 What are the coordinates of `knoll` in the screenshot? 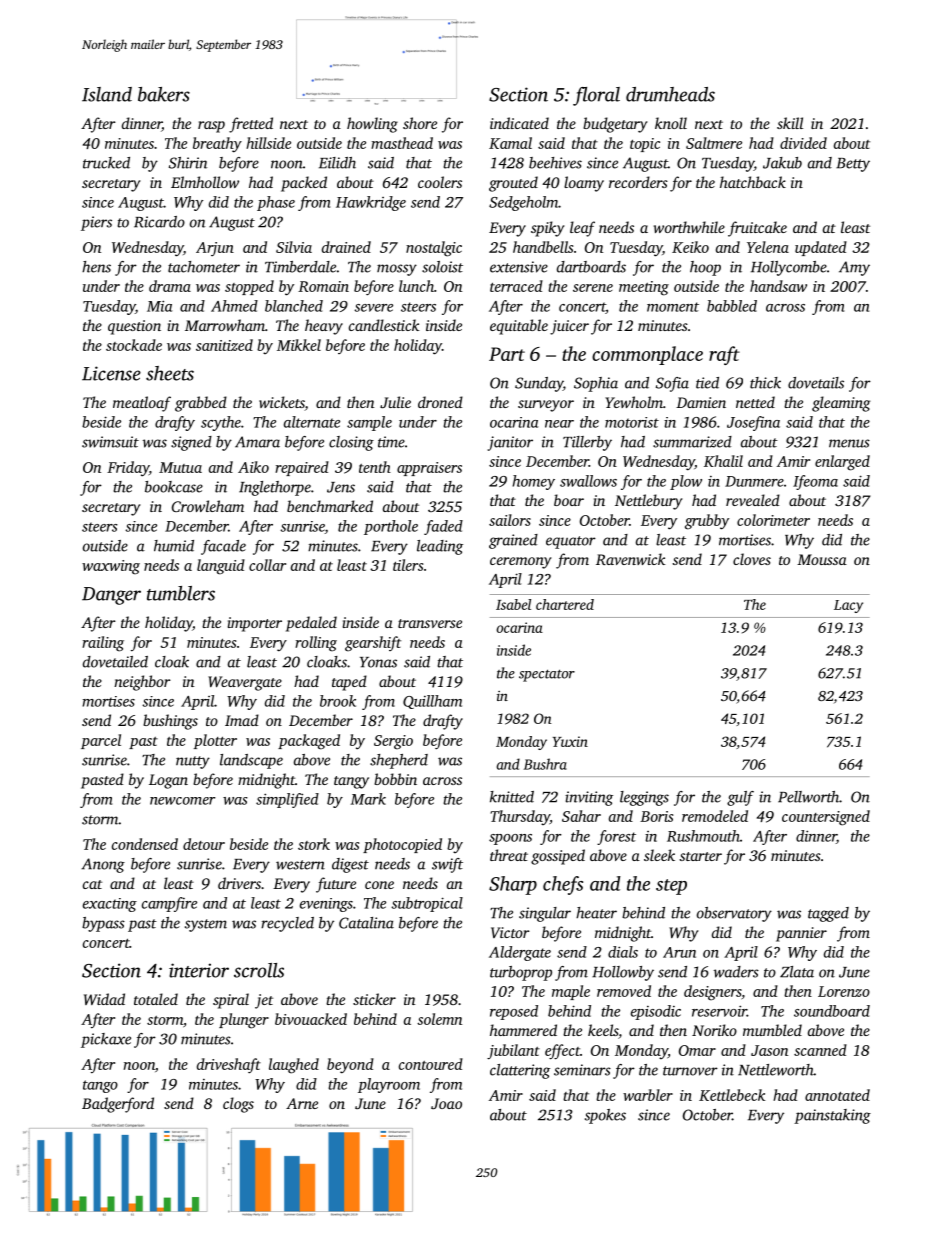 It's located at (671, 123).
